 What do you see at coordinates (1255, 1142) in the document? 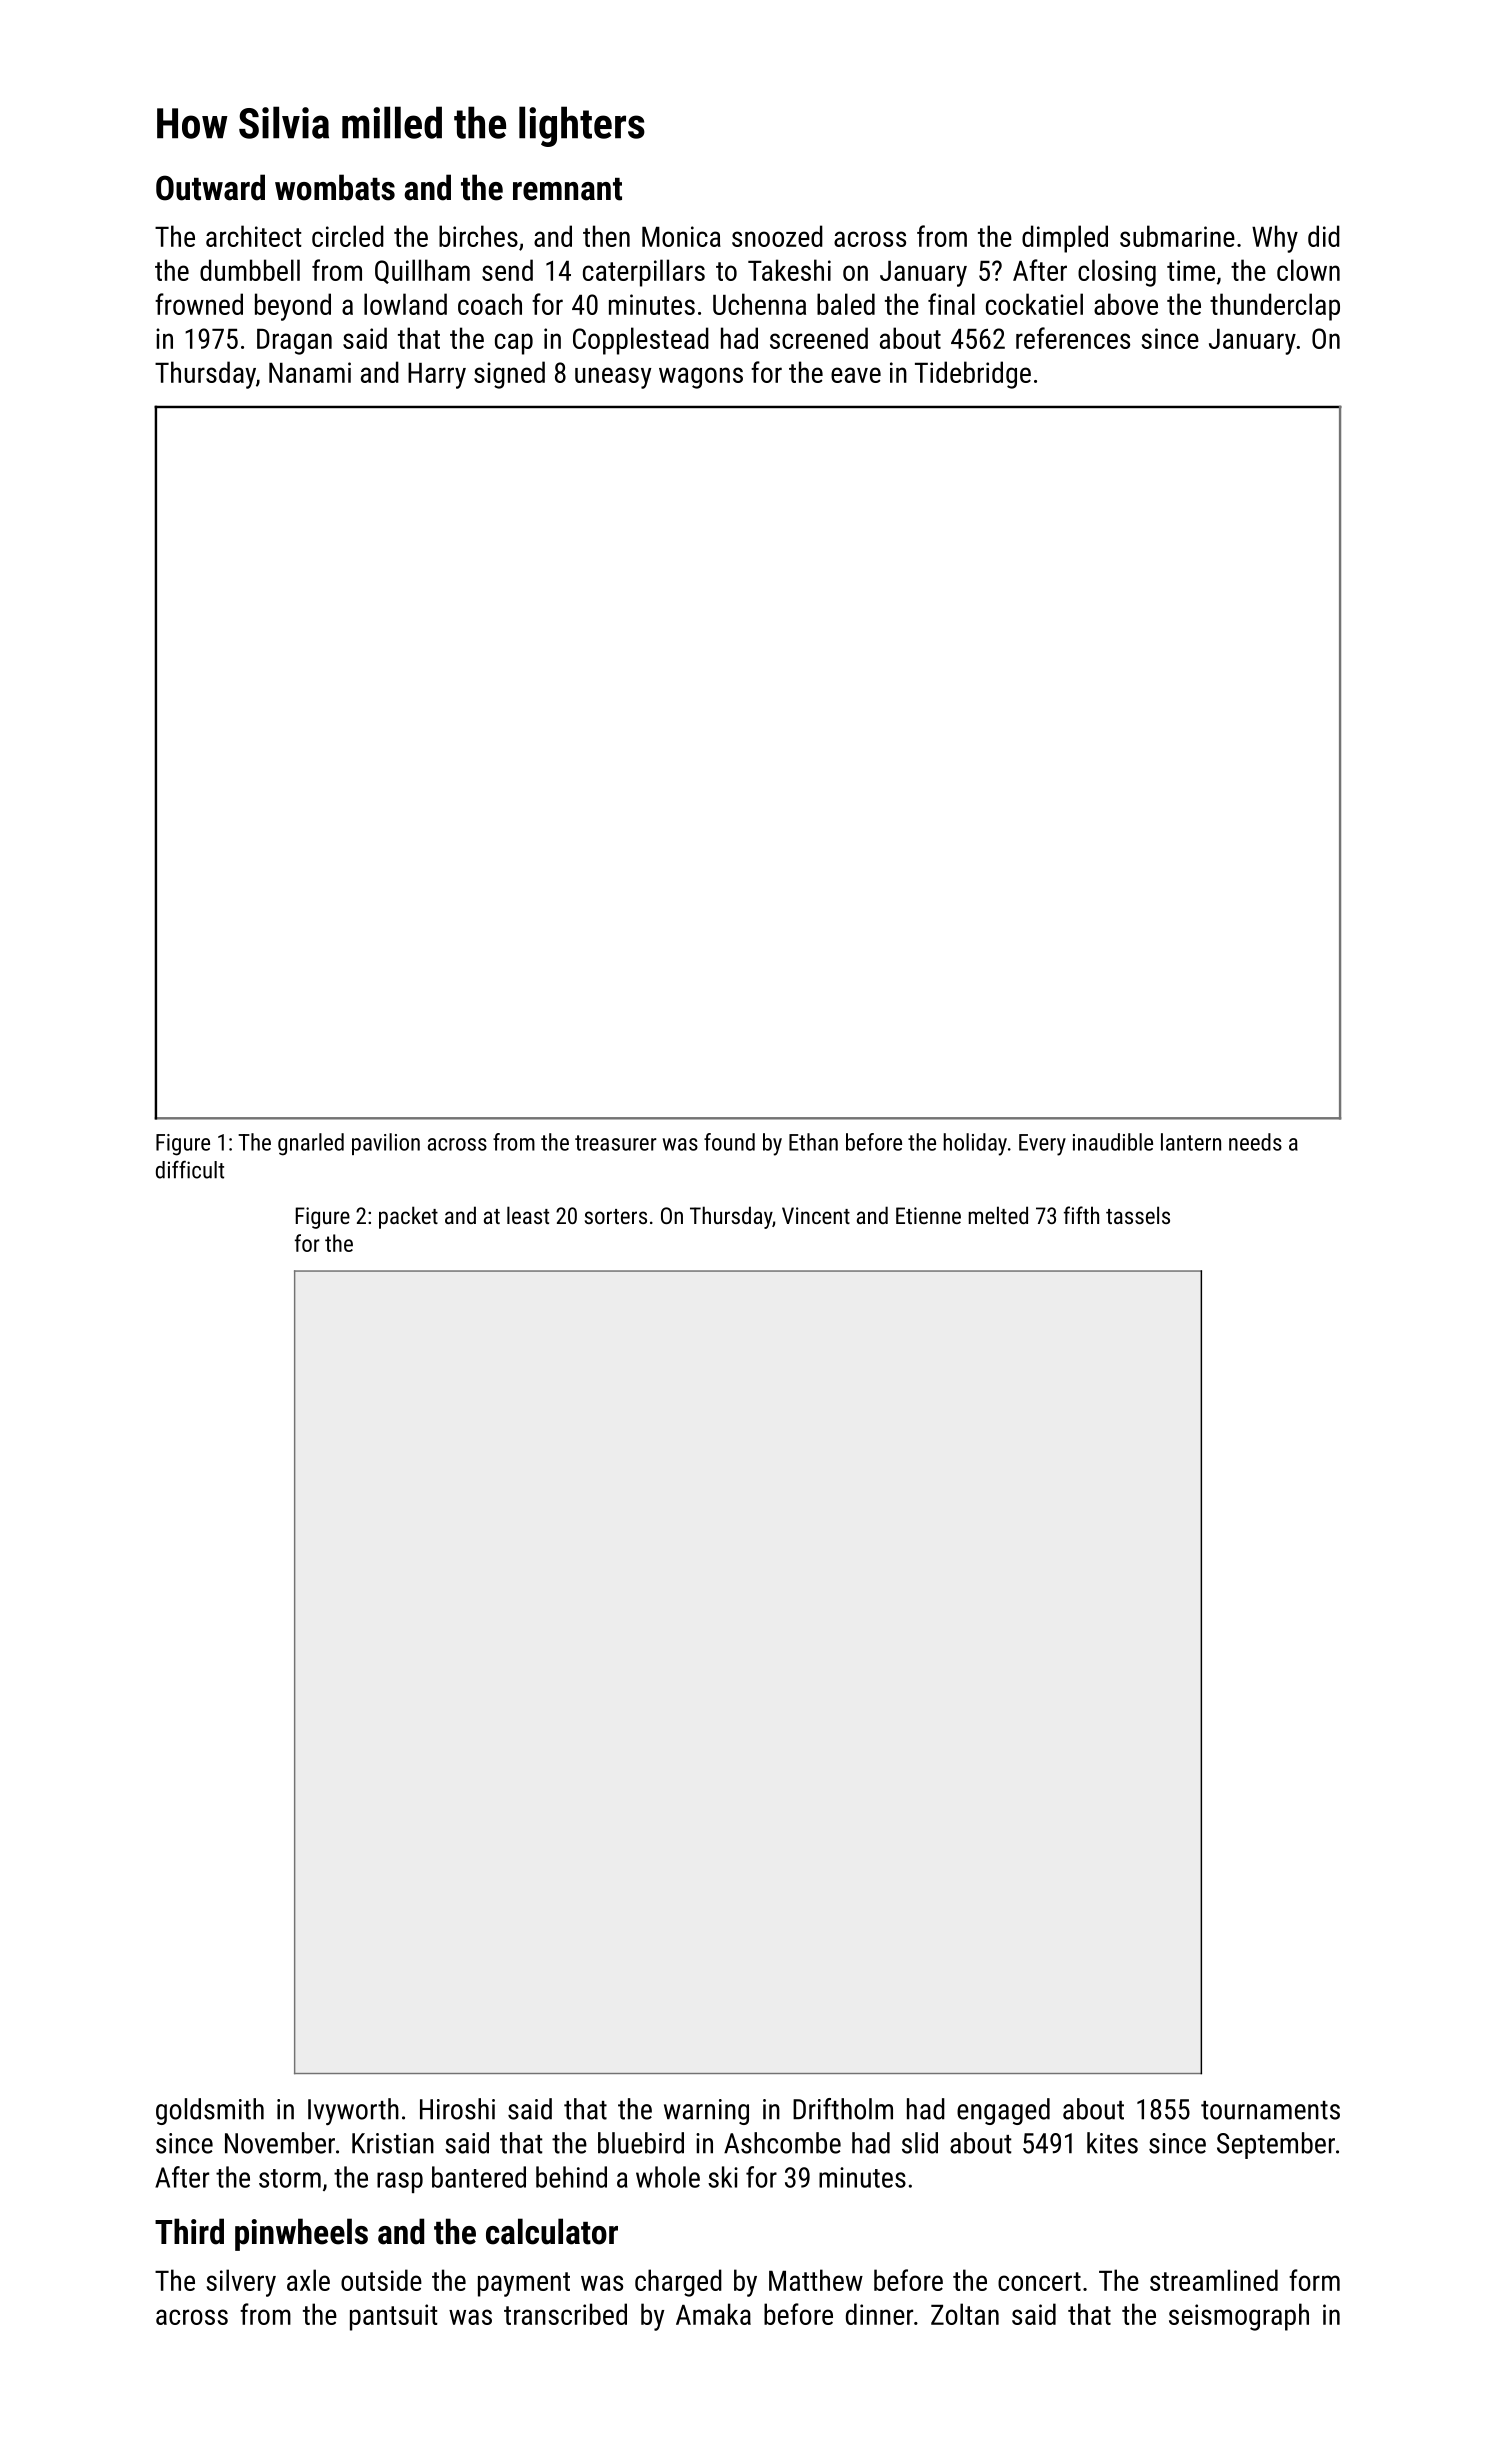
I see `needs` at bounding box center [1255, 1142].
